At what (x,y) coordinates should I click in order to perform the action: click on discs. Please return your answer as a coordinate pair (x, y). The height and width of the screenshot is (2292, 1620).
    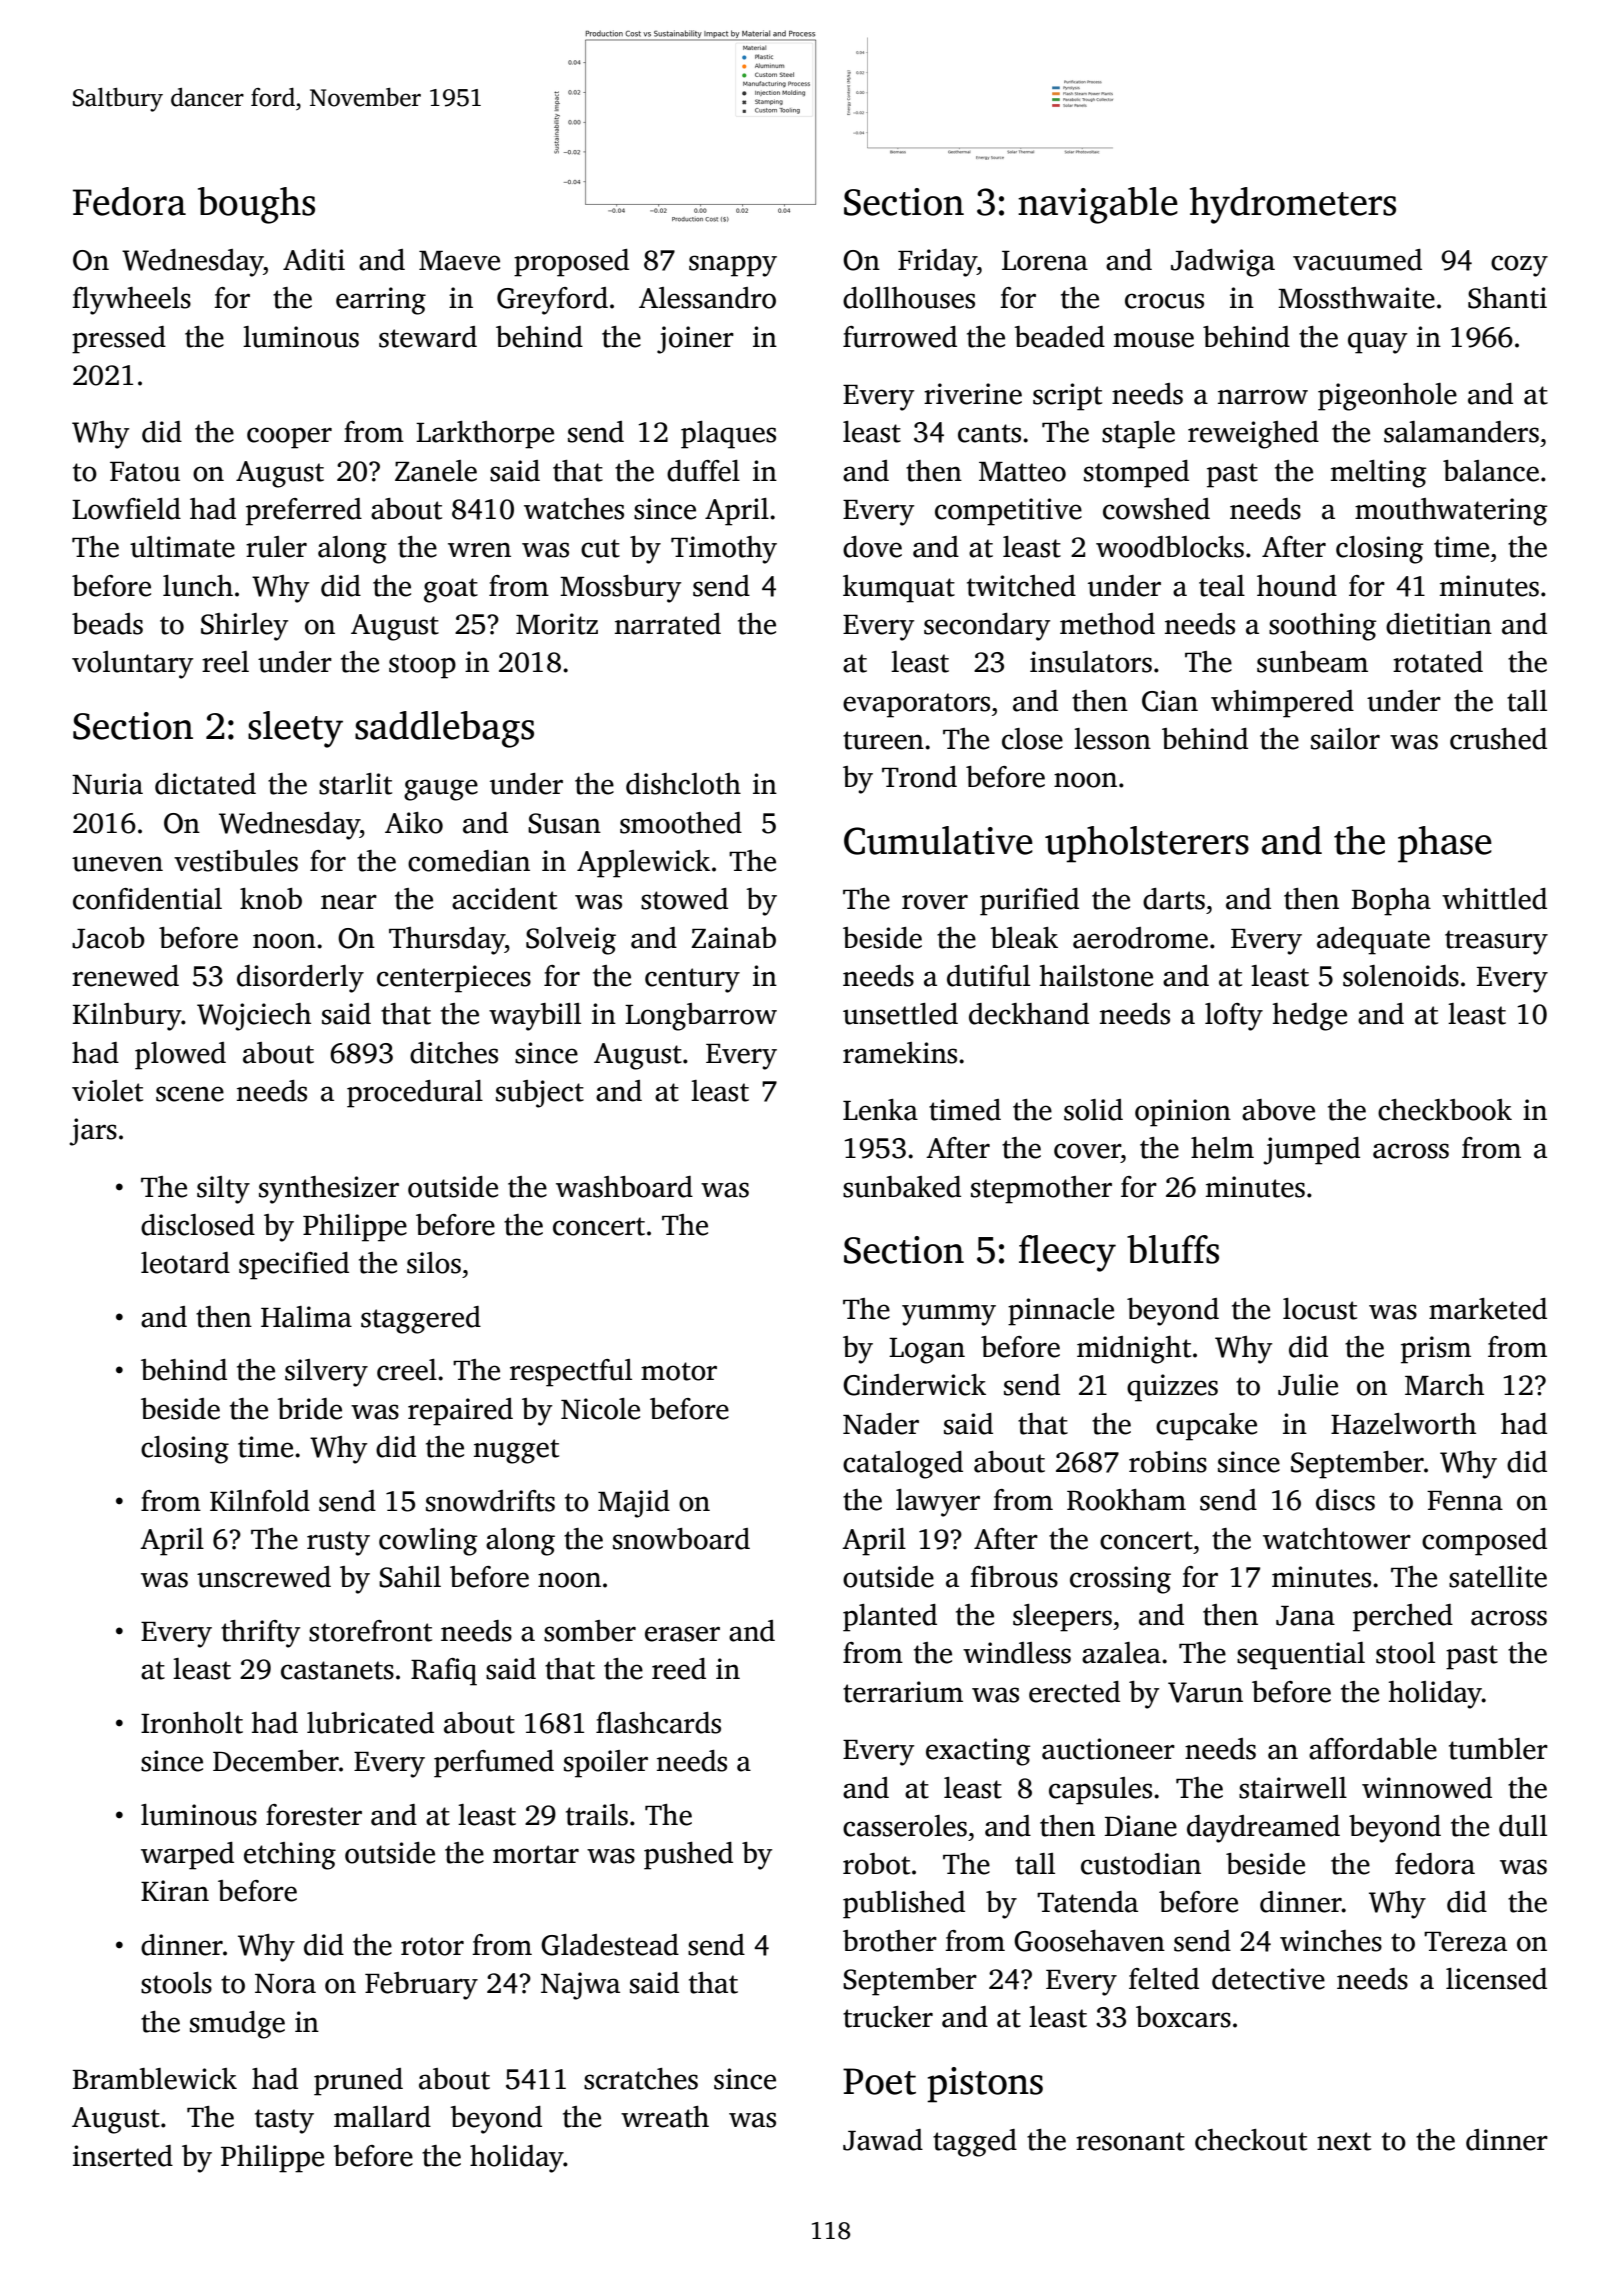
    Looking at the image, I should click on (1345, 1500).
